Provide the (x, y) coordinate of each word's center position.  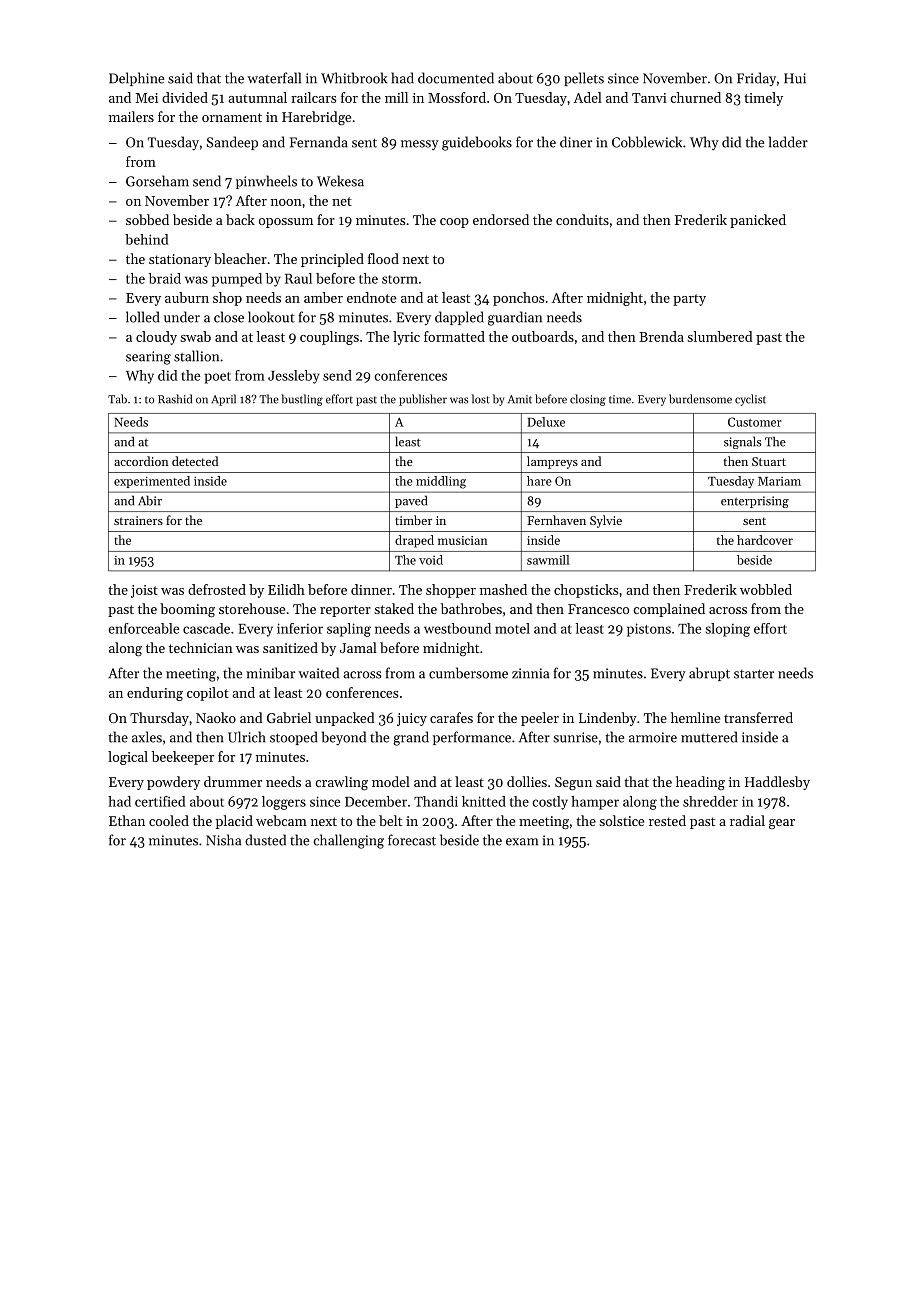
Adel (588, 97)
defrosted (217, 589)
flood (383, 258)
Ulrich (247, 737)
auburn (187, 297)
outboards (543, 336)
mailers (131, 116)
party (689, 300)
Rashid (175, 399)
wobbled (766, 589)
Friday (756, 79)
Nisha (223, 840)
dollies (527, 781)
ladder (788, 142)
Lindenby (608, 719)
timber (413, 520)
